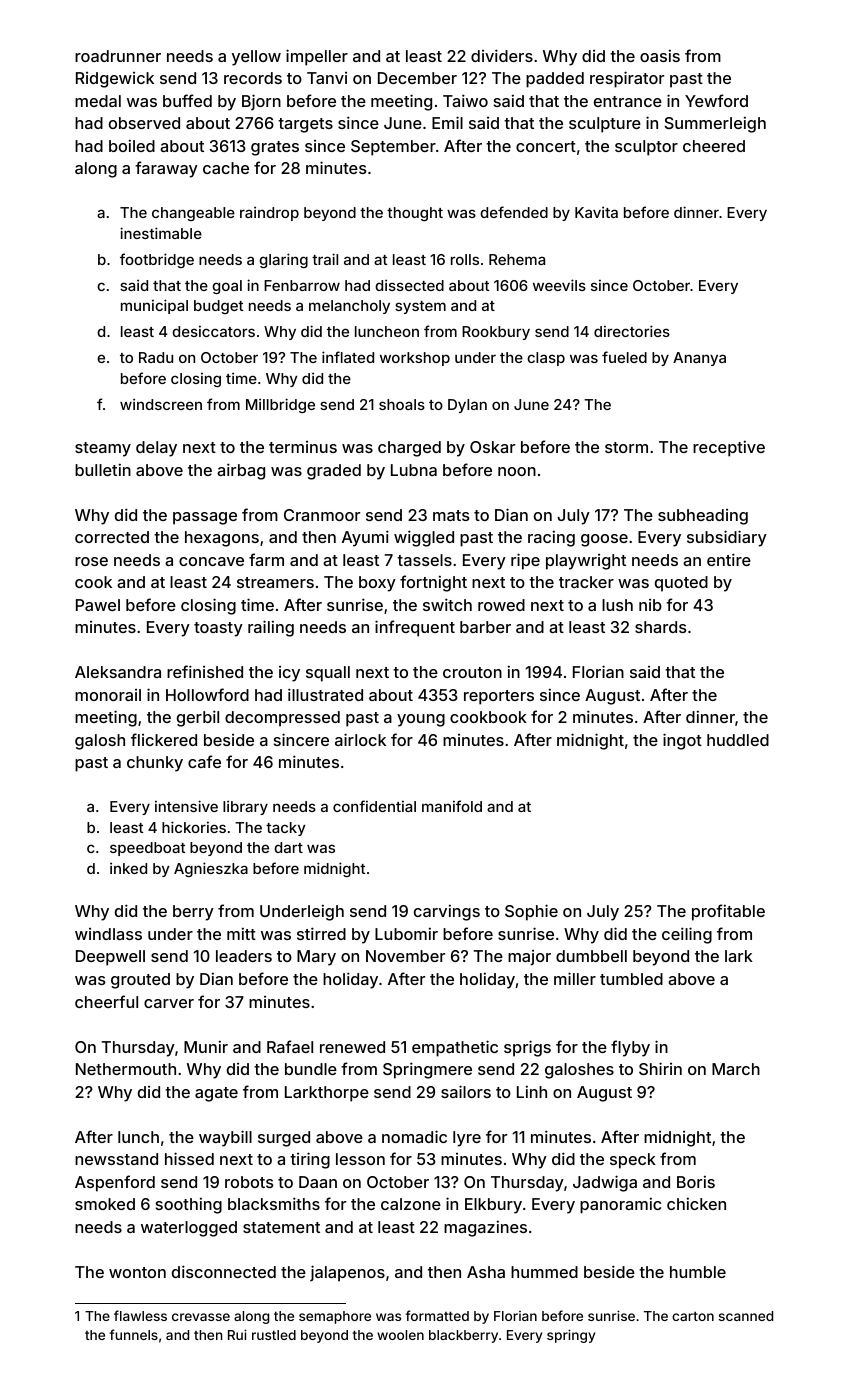 The height and width of the screenshot is (1400, 849). I want to click on funnels, so click(133, 1334).
